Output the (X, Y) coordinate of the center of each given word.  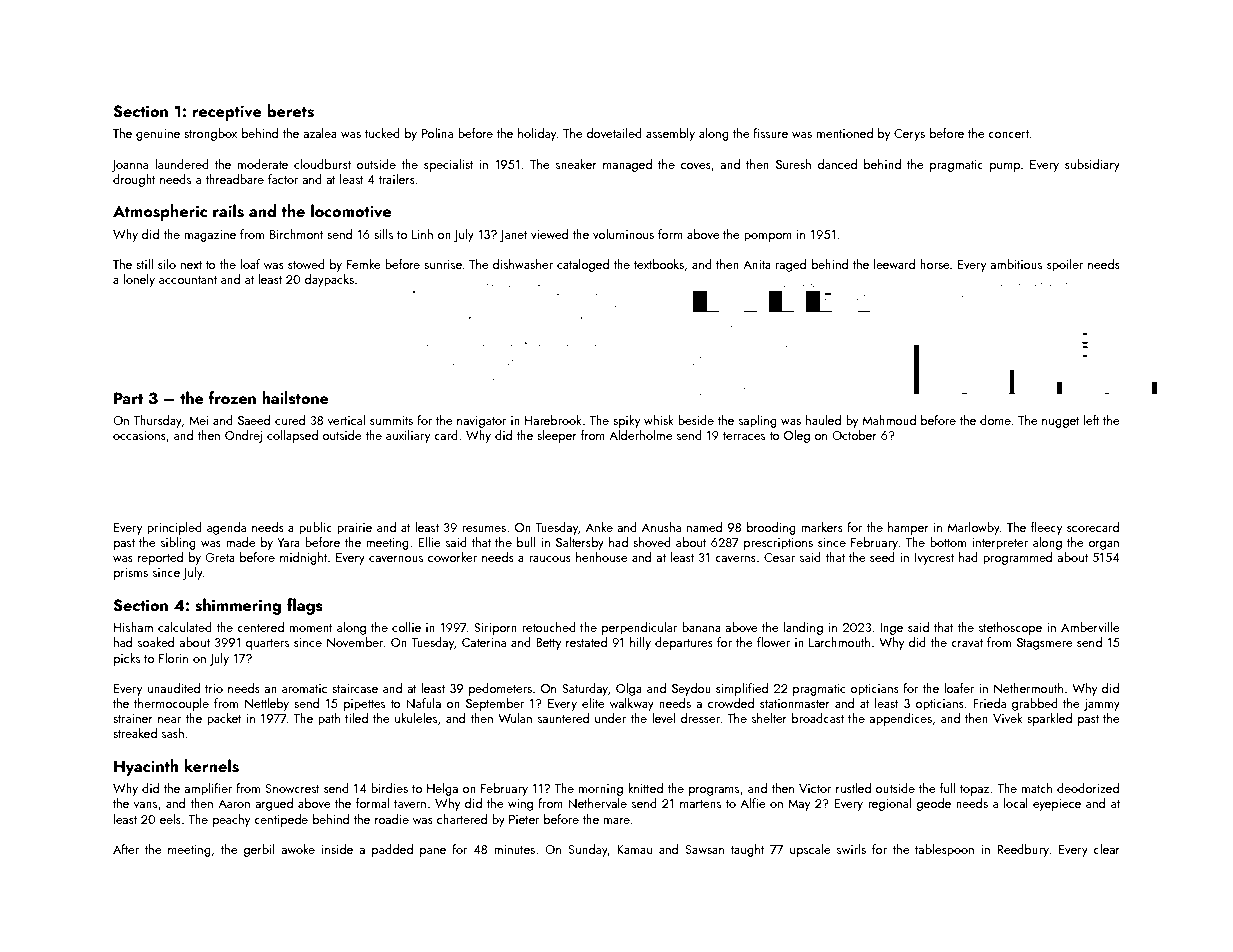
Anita (757, 264)
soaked (156, 642)
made (240, 542)
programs (714, 791)
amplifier (208, 789)
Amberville (1090, 627)
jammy (1102, 705)
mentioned (845, 133)
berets (290, 111)
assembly (670, 134)
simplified (742, 689)
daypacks (329, 280)
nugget (1060, 422)
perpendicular (639, 628)
